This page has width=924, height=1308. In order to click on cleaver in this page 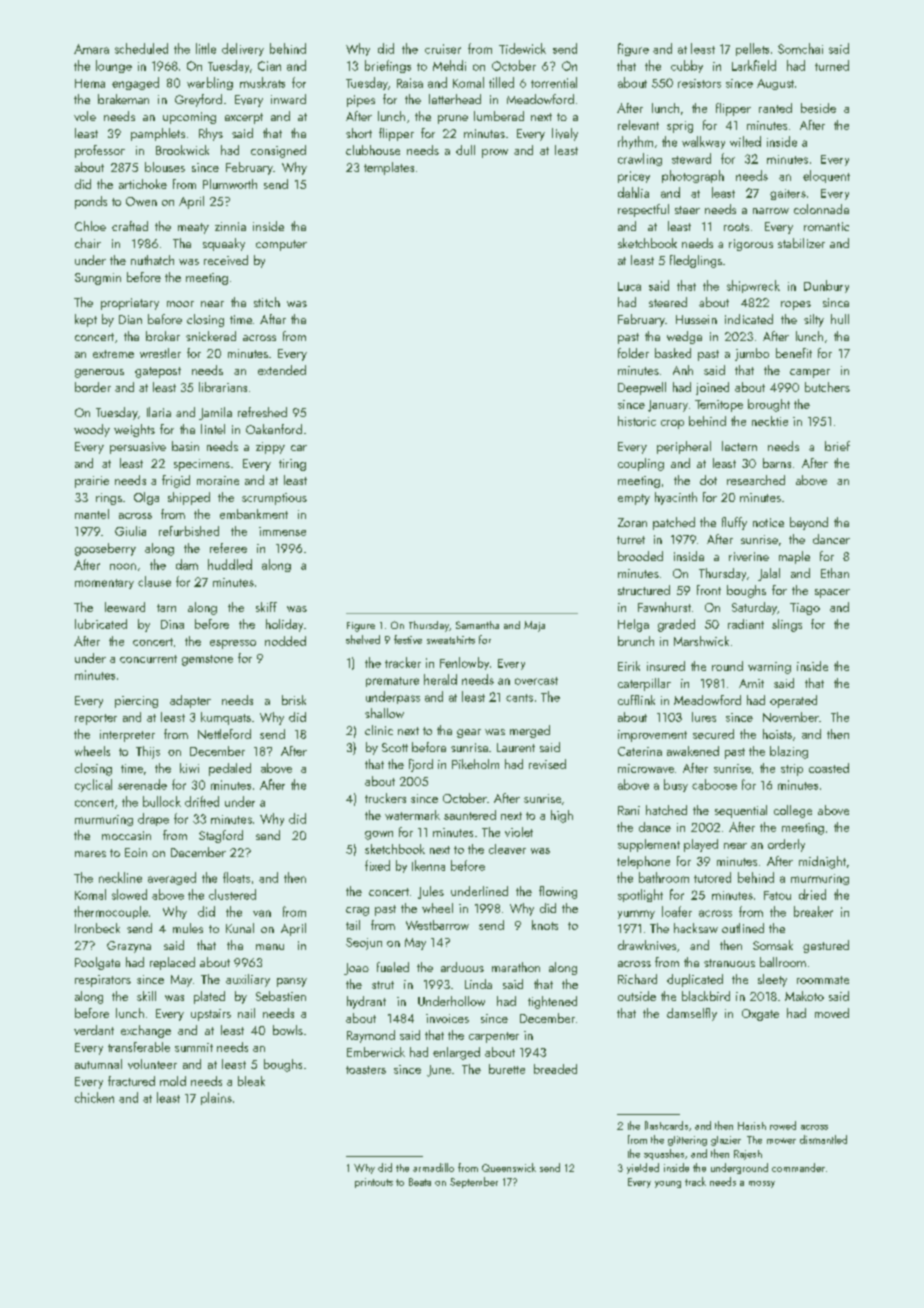, I will do `click(507, 849)`.
